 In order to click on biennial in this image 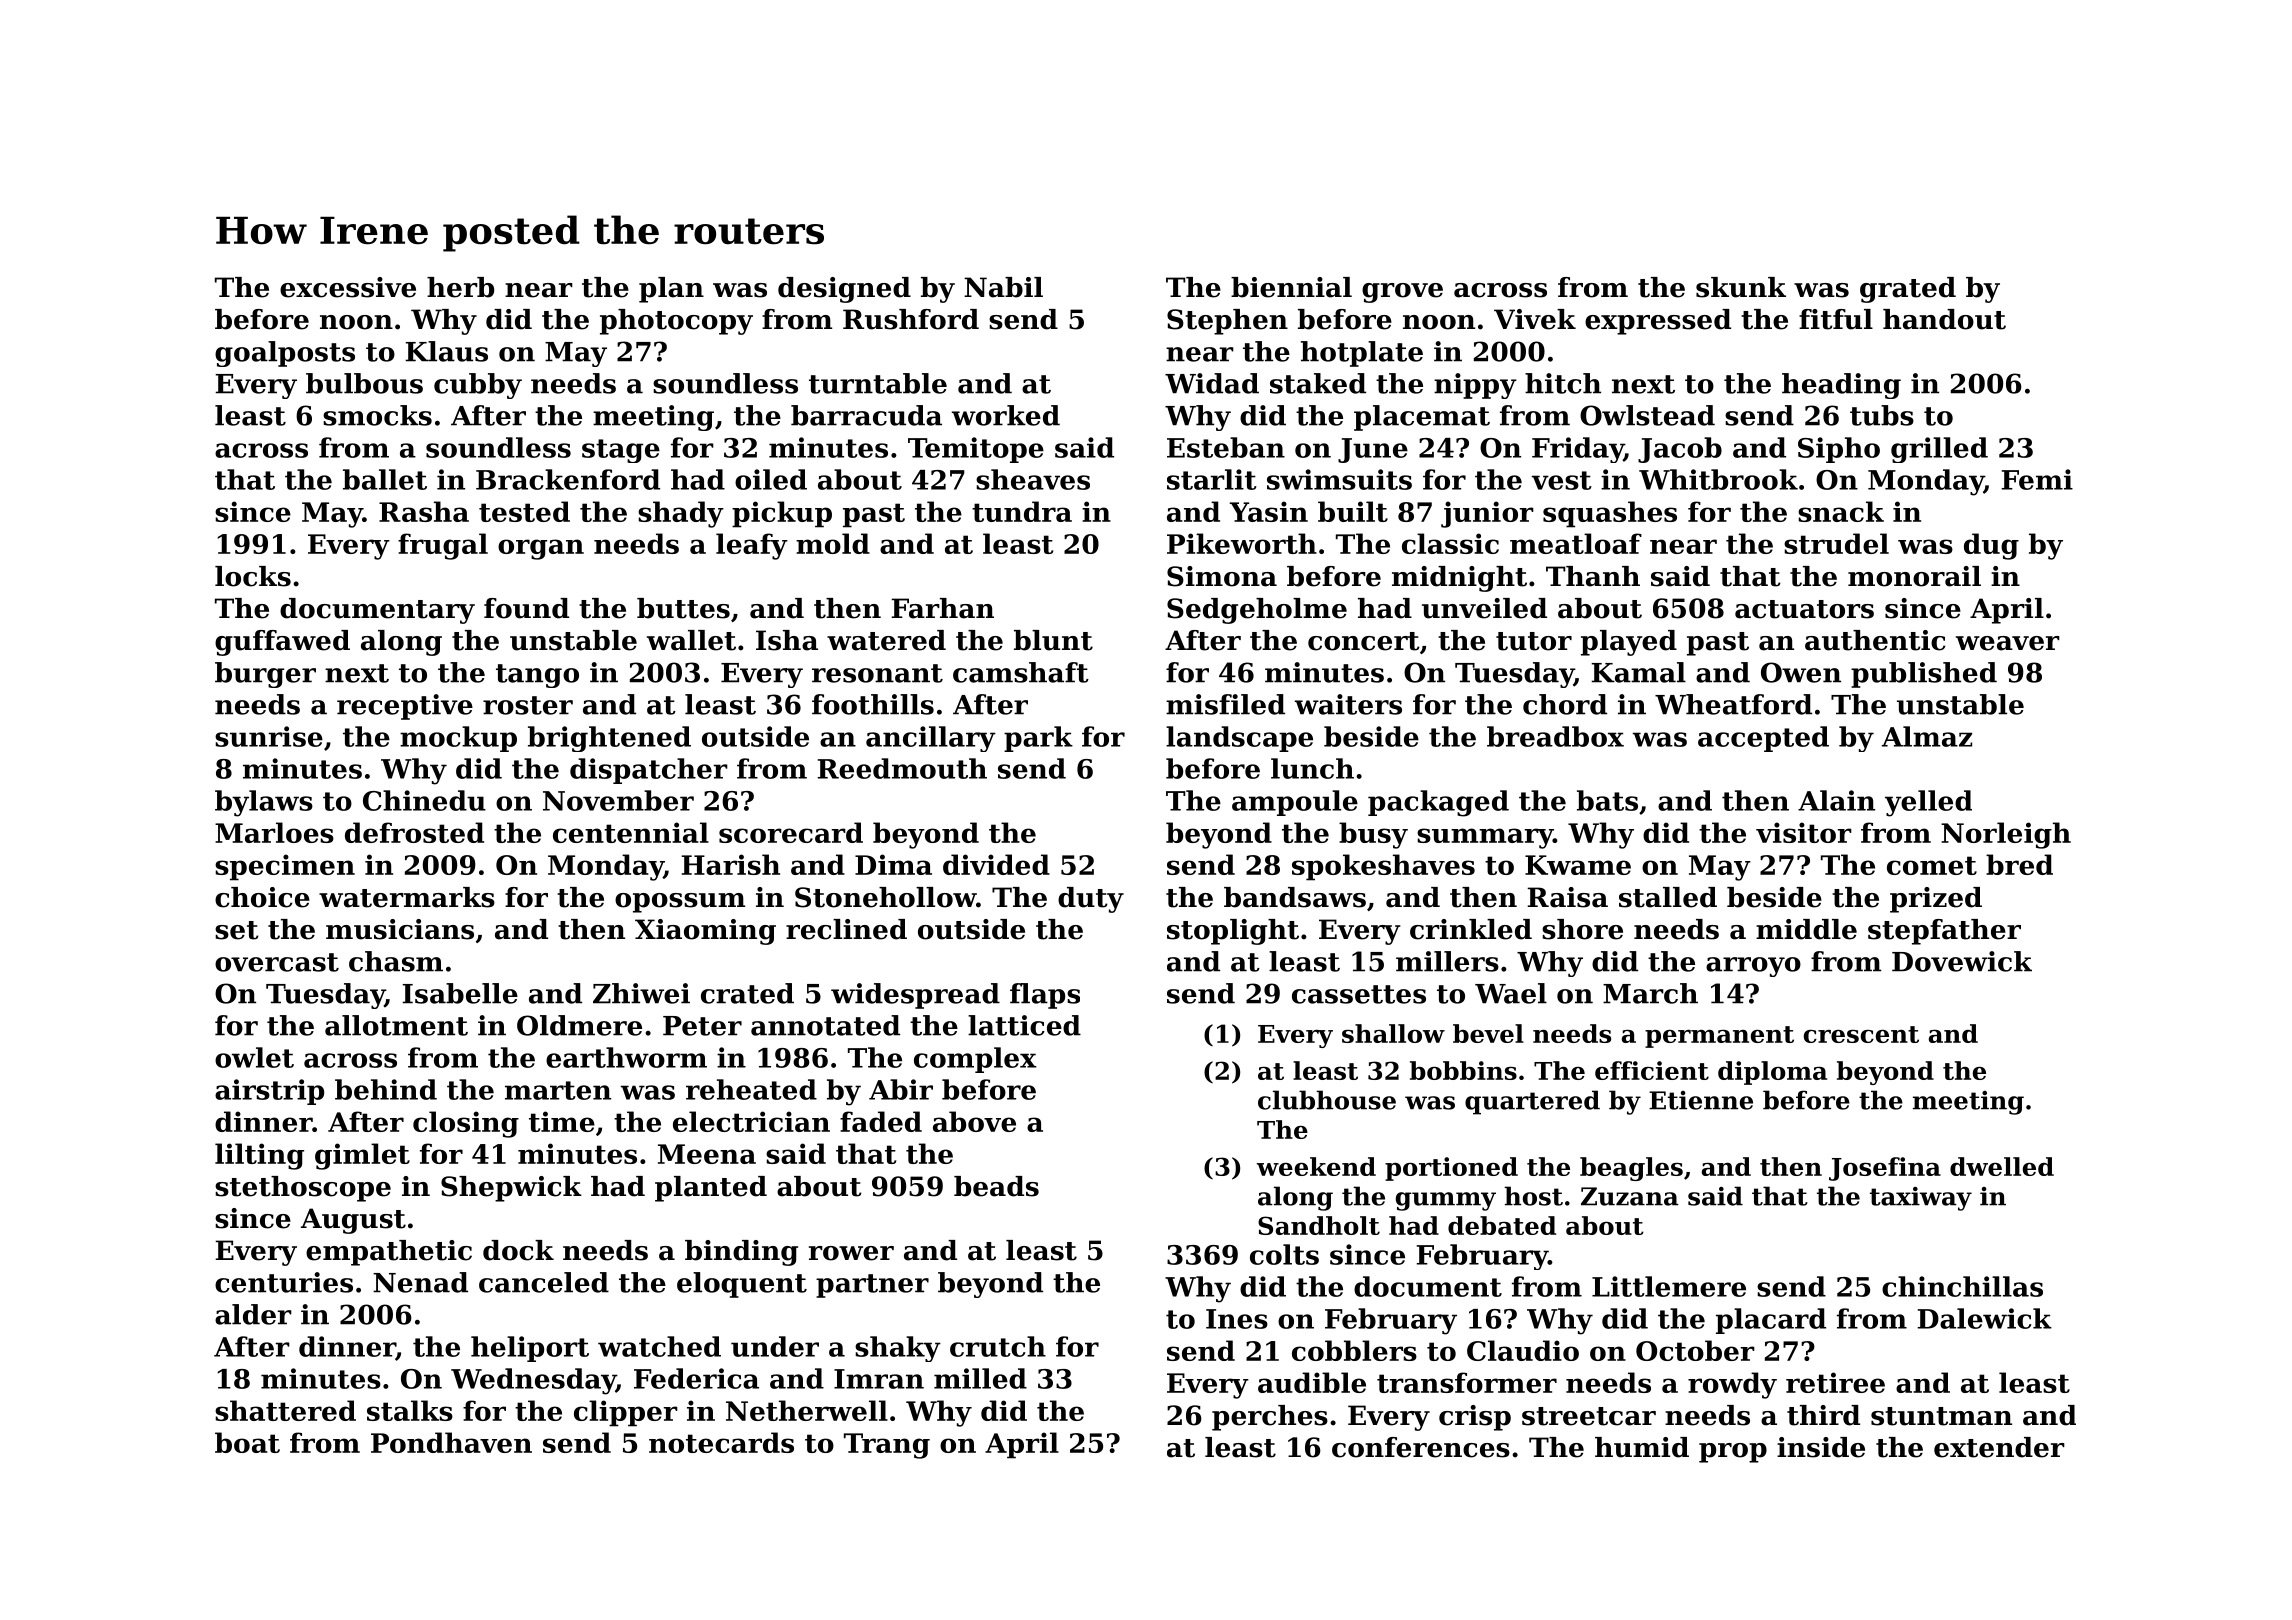, I will do `click(1291, 287)`.
